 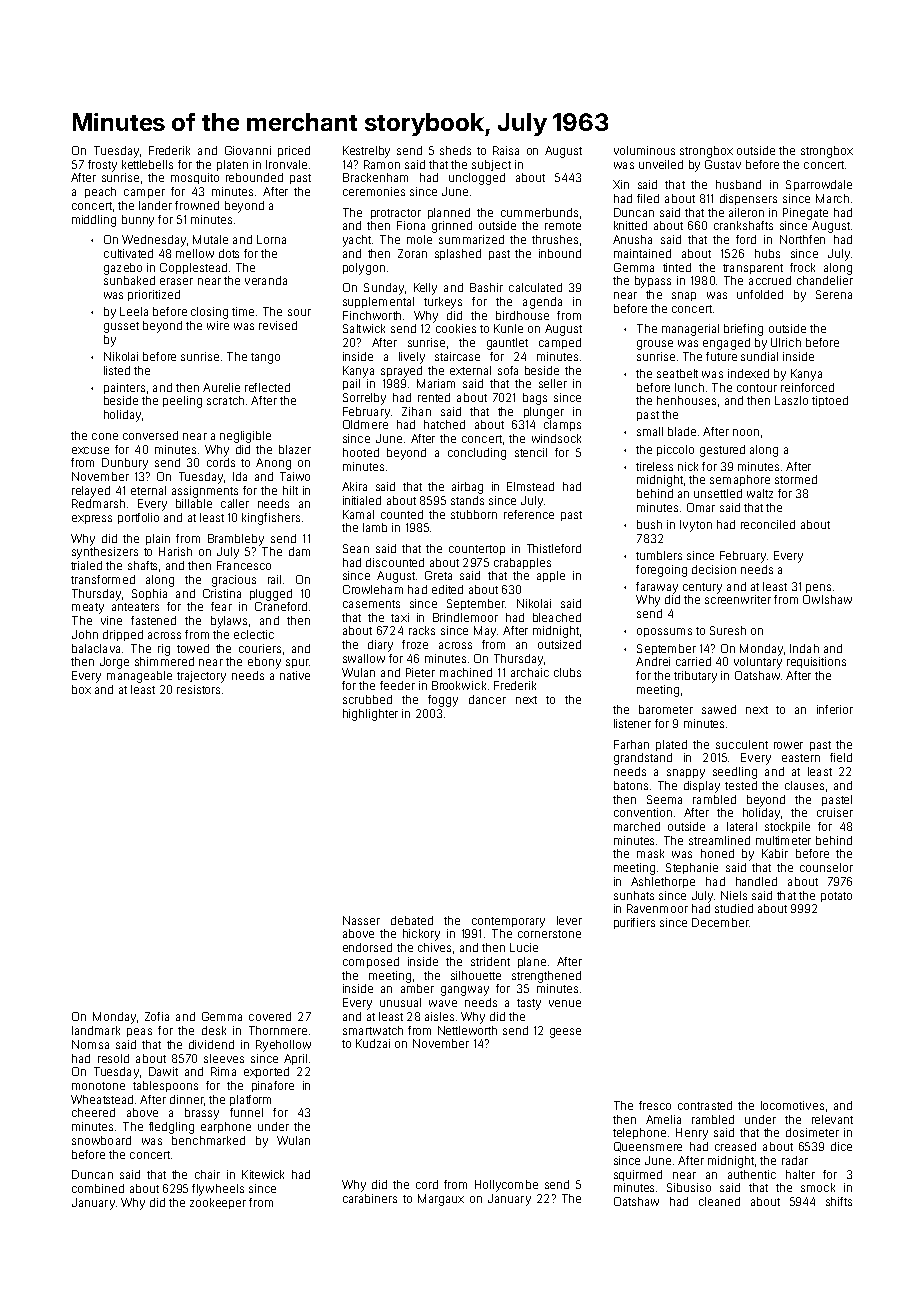 I want to click on eclectic, so click(x=254, y=634).
